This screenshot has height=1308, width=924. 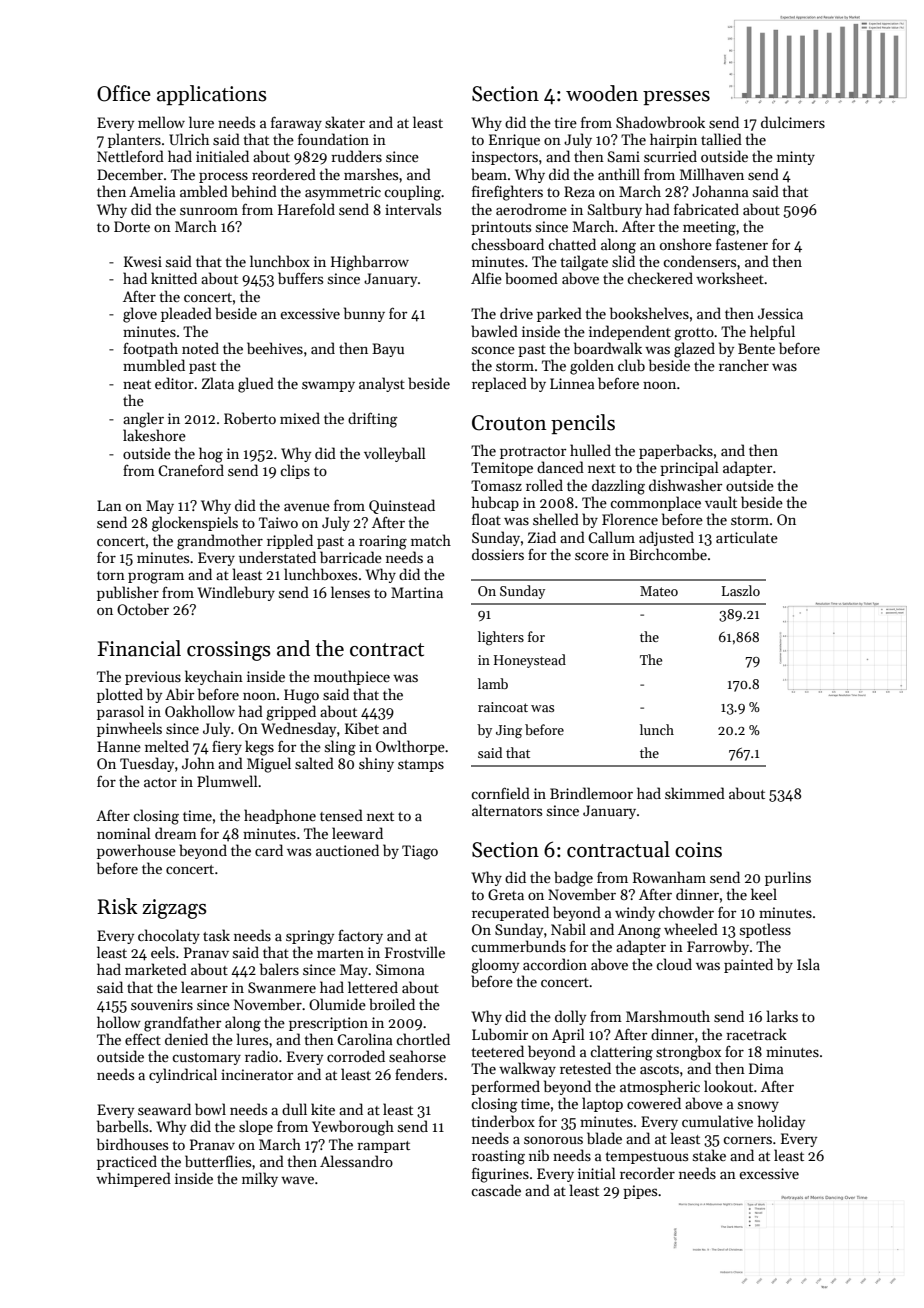 I want to click on teetered, so click(x=497, y=1051).
